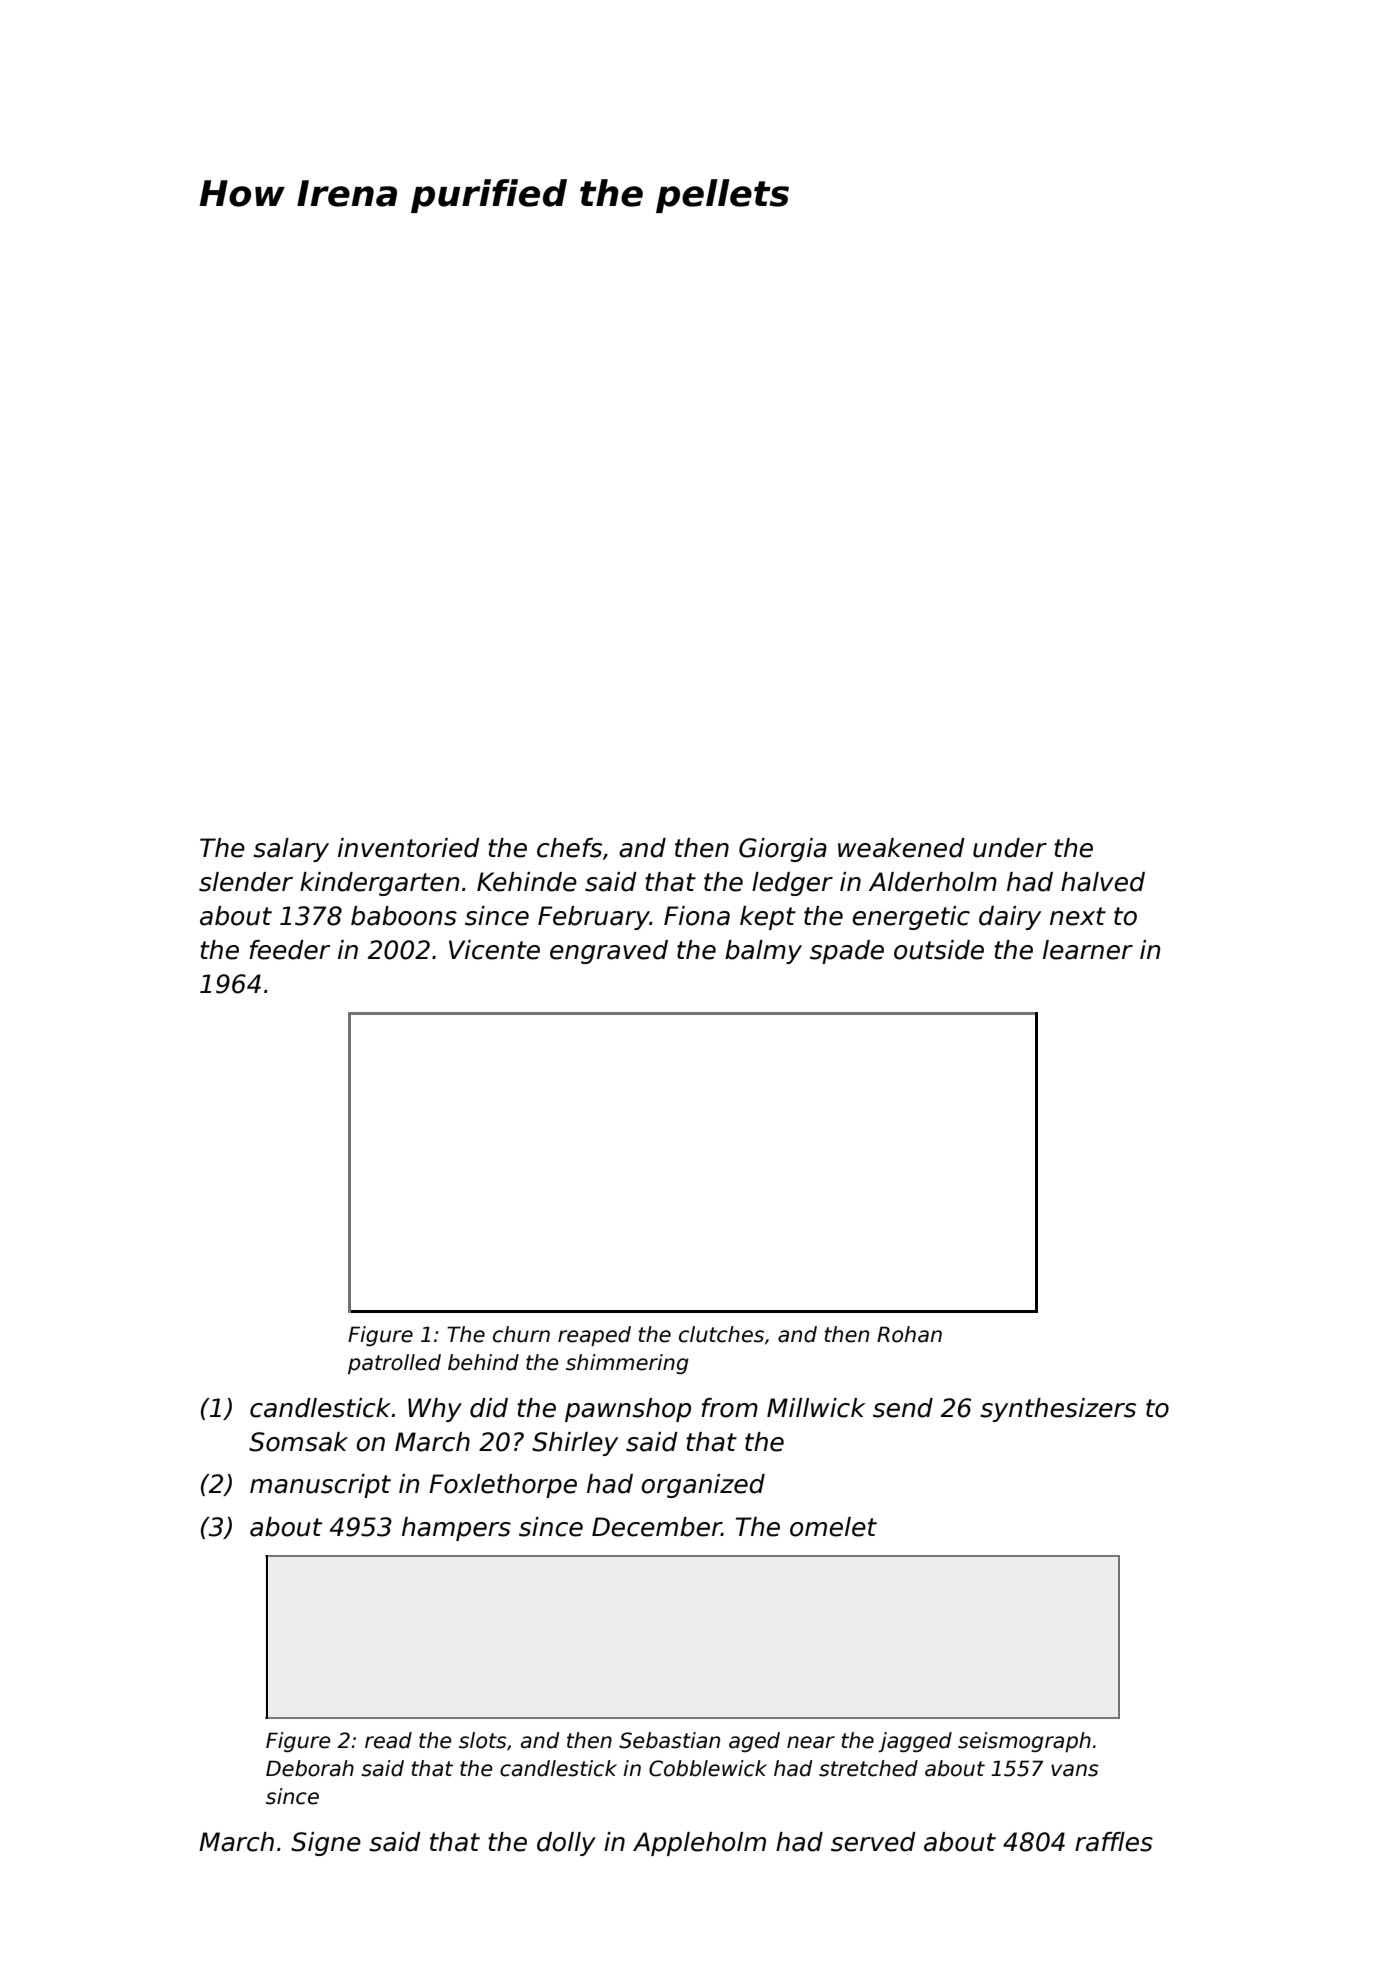 The height and width of the screenshot is (1969, 1386). I want to click on halved, so click(1103, 882).
